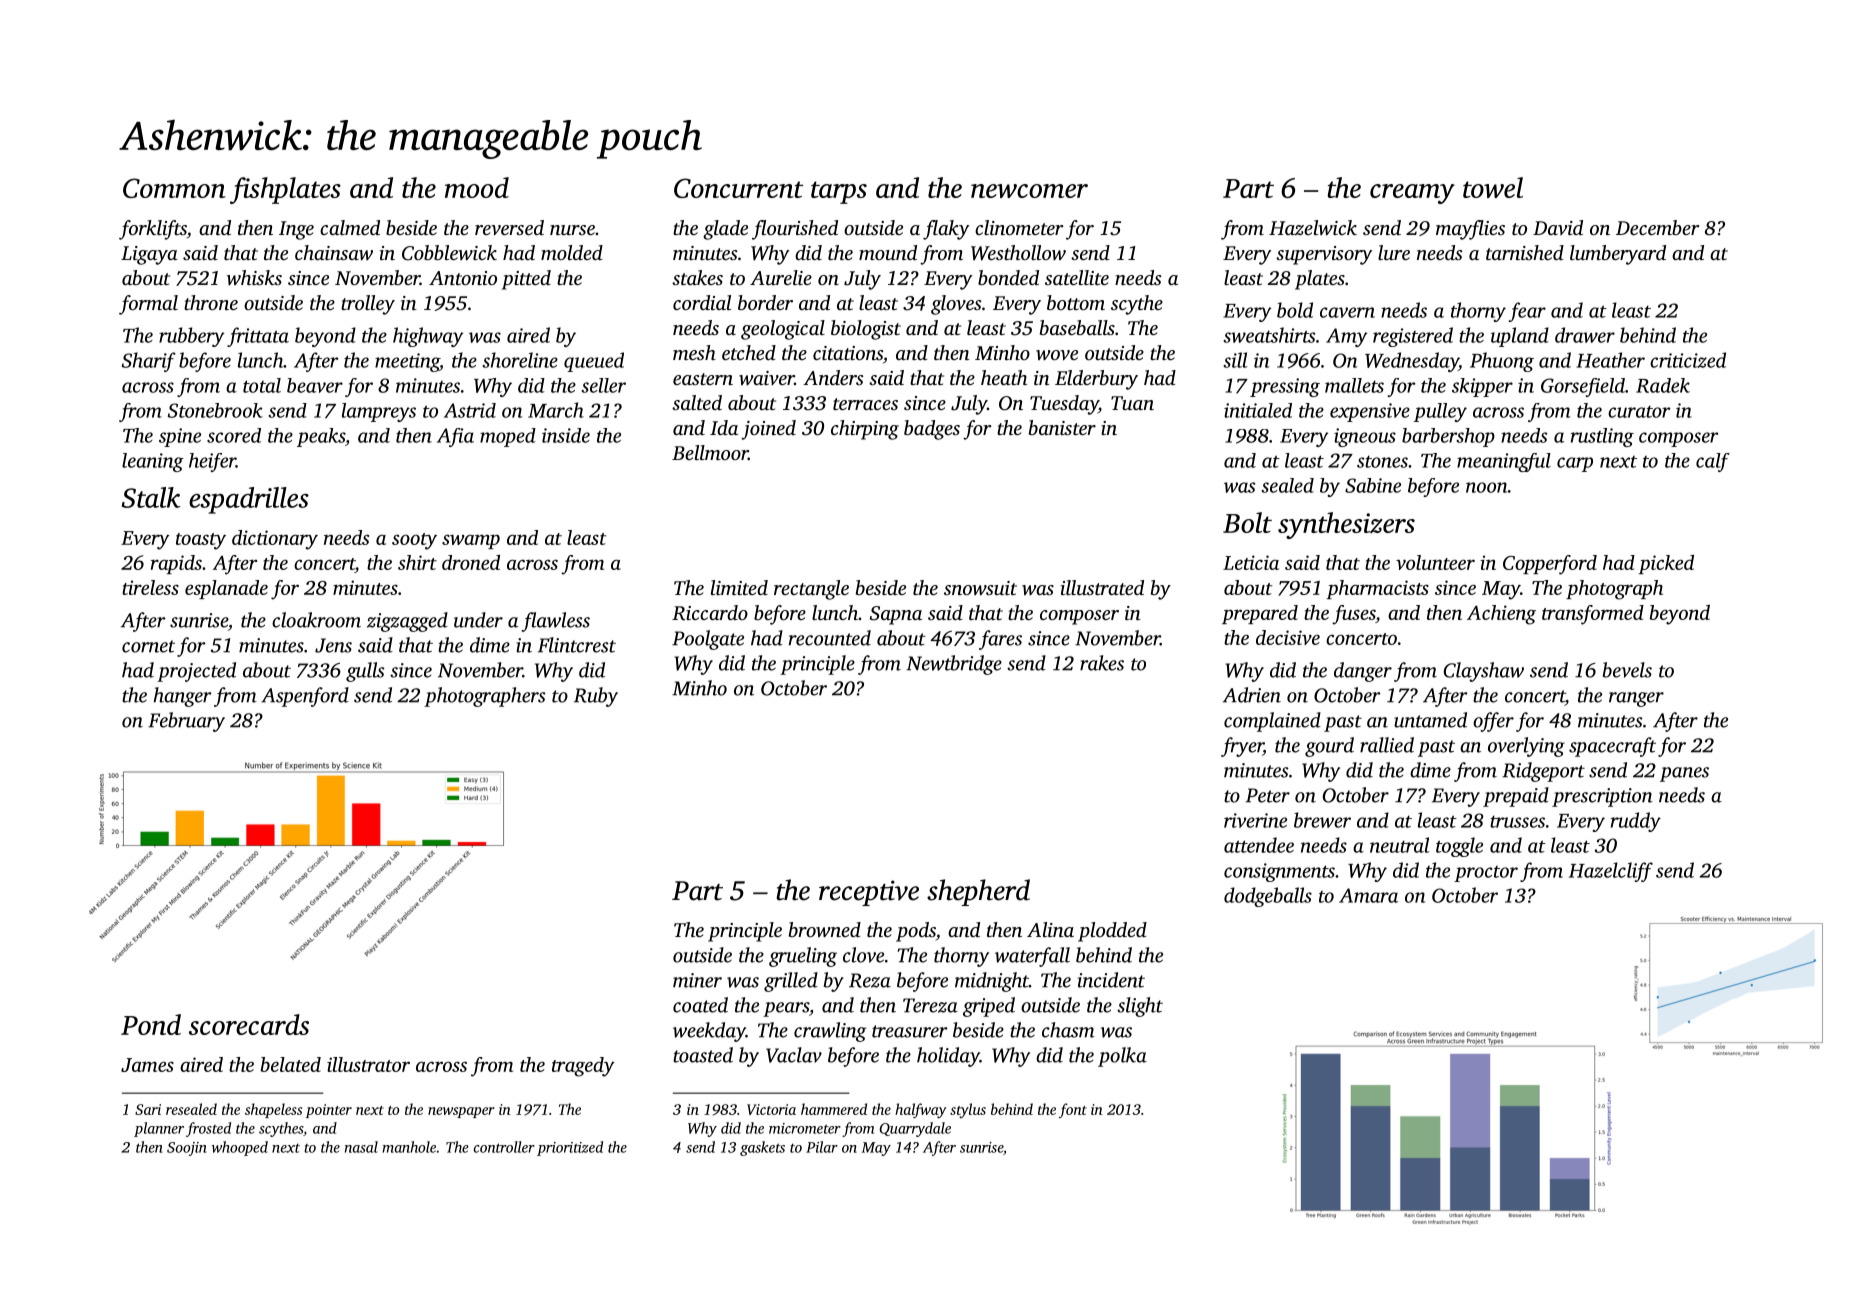  What do you see at coordinates (368, 1064) in the screenshot?
I see `illustrator` at bounding box center [368, 1064].
